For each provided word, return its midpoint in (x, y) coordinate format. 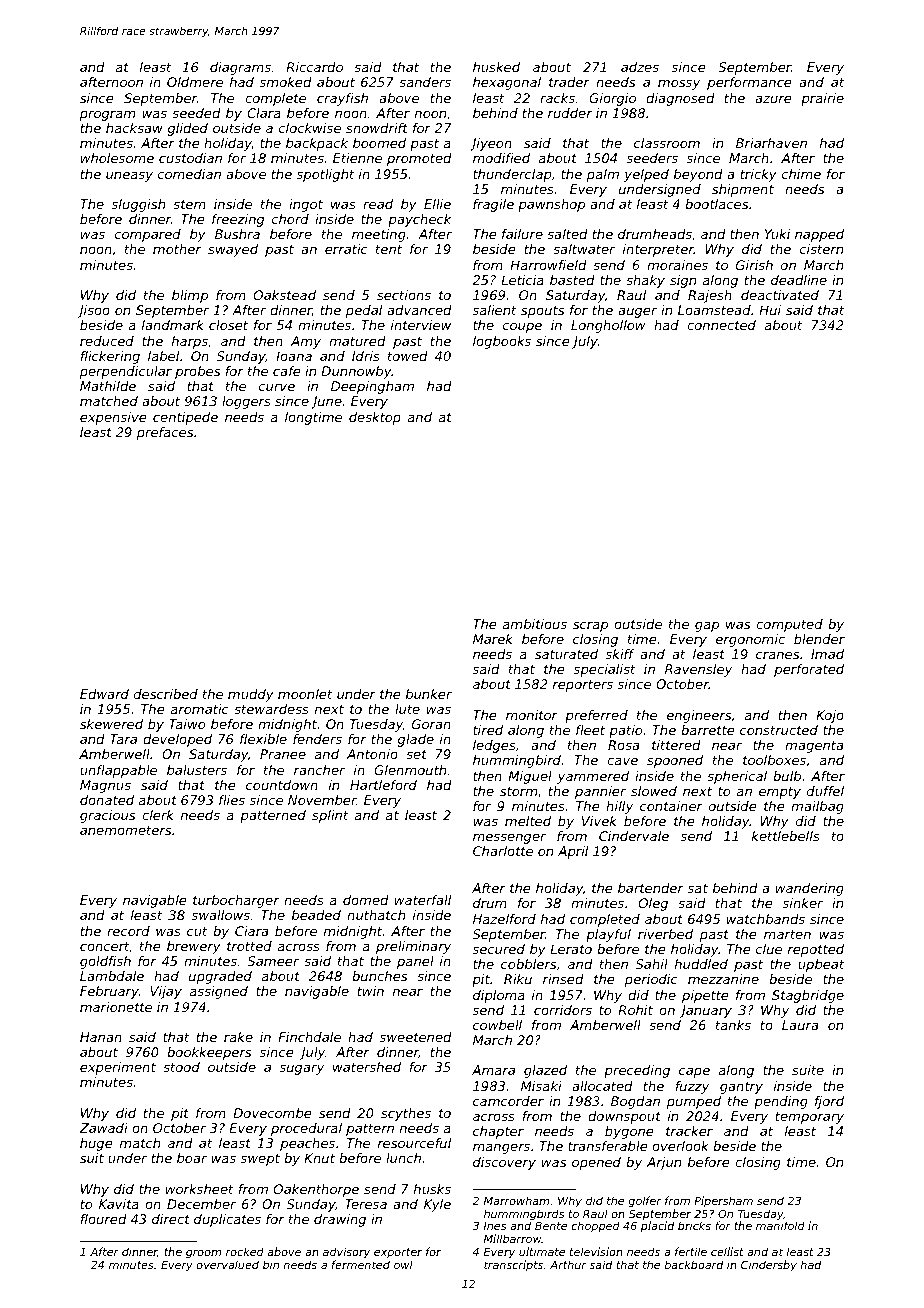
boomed (379, 143)
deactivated (780, 295)
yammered (593, 777)
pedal (364, 311)
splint (330, 816)
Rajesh (710, 296)
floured (103, 1219)
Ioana (294, 356)
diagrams (240, 68)
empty (780, 793)
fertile (691, 1251)
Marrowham (516, 1200)
